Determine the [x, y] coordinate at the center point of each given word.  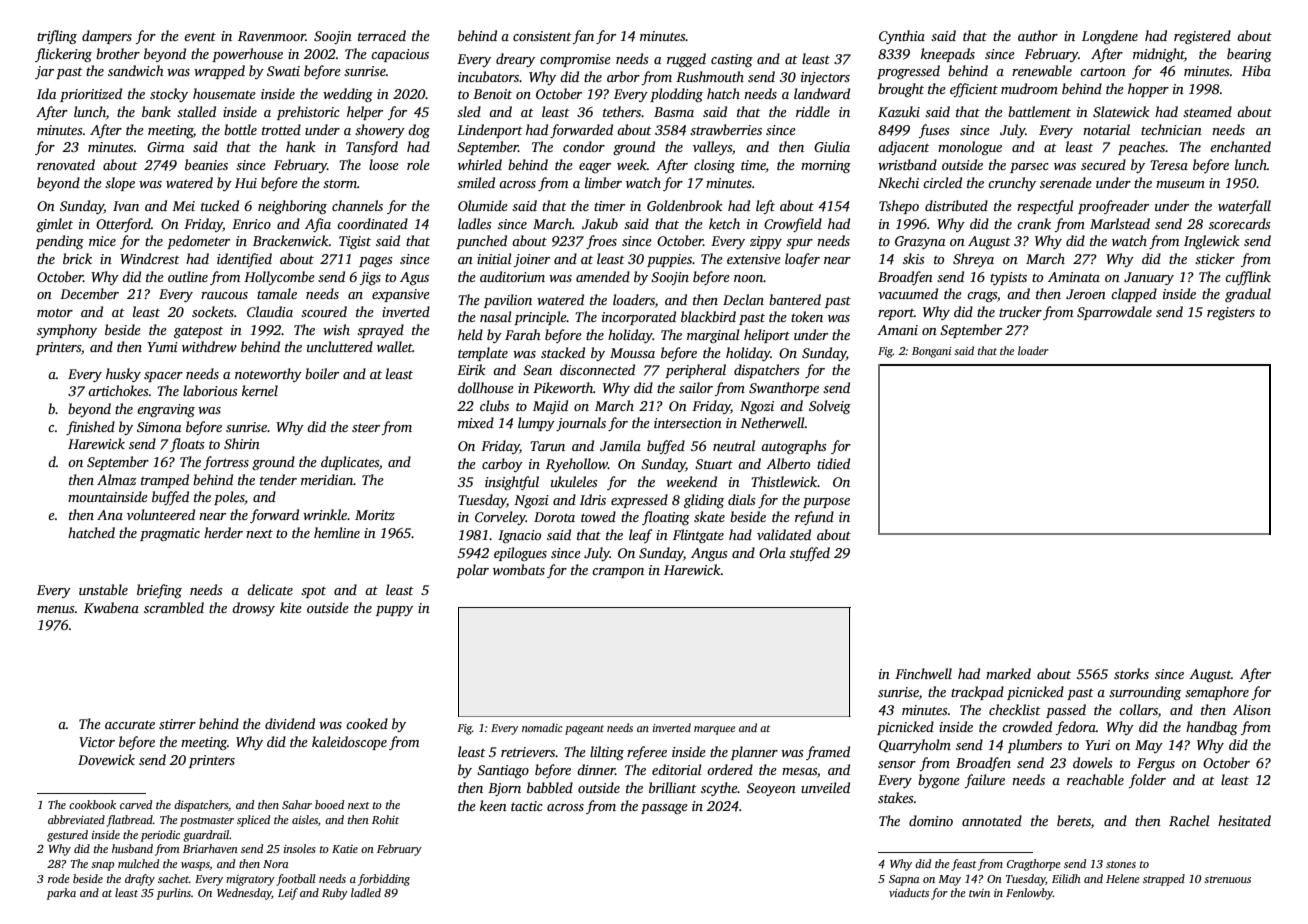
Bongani [932, 352]
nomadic [542, 727]
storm [340, 183]
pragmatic [170, 534]
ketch [724, 223]
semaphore [1217, 693]
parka [61, 894]
